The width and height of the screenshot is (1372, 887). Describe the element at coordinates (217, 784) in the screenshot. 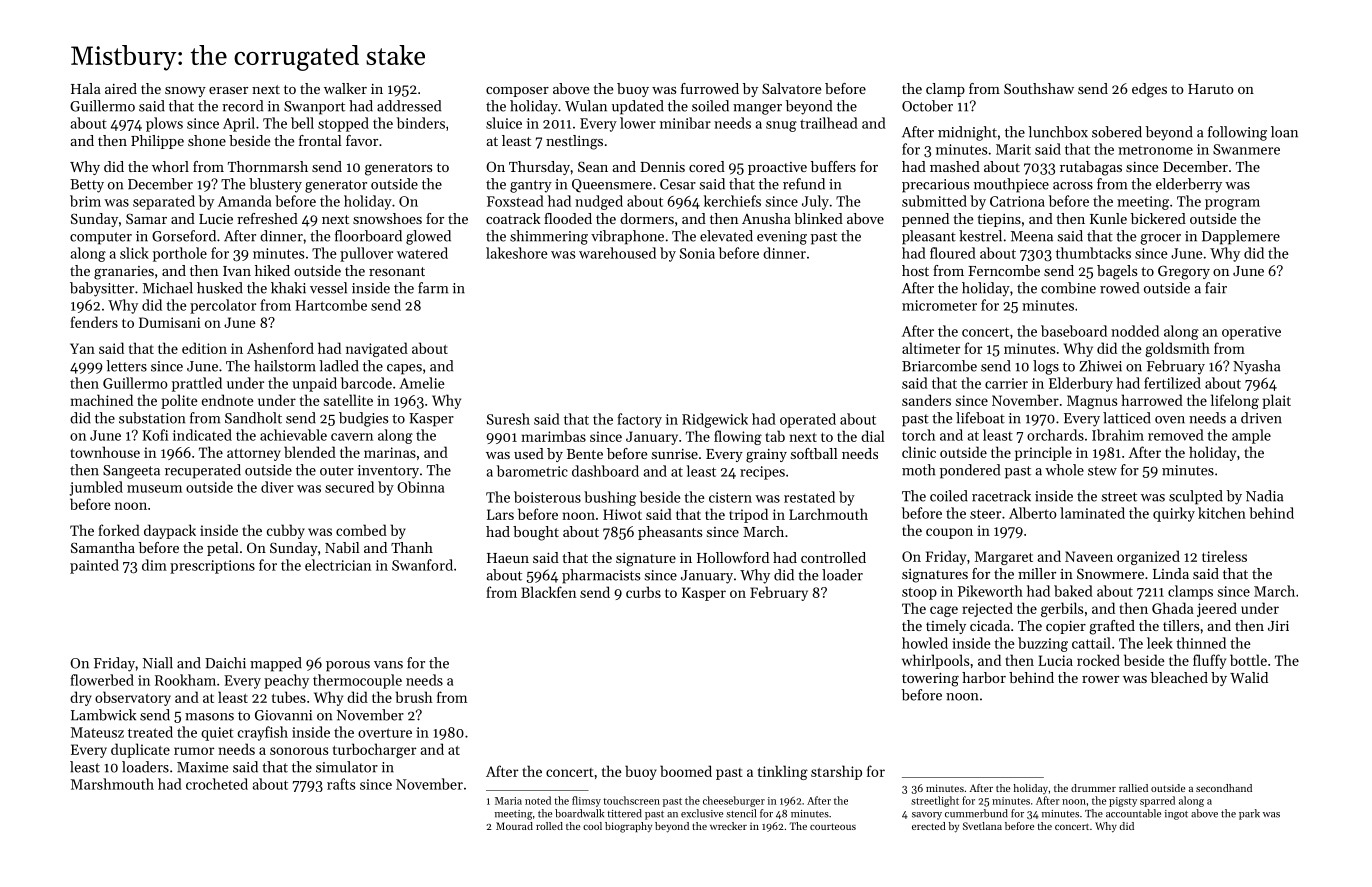

I see `crocheted` at that location.
